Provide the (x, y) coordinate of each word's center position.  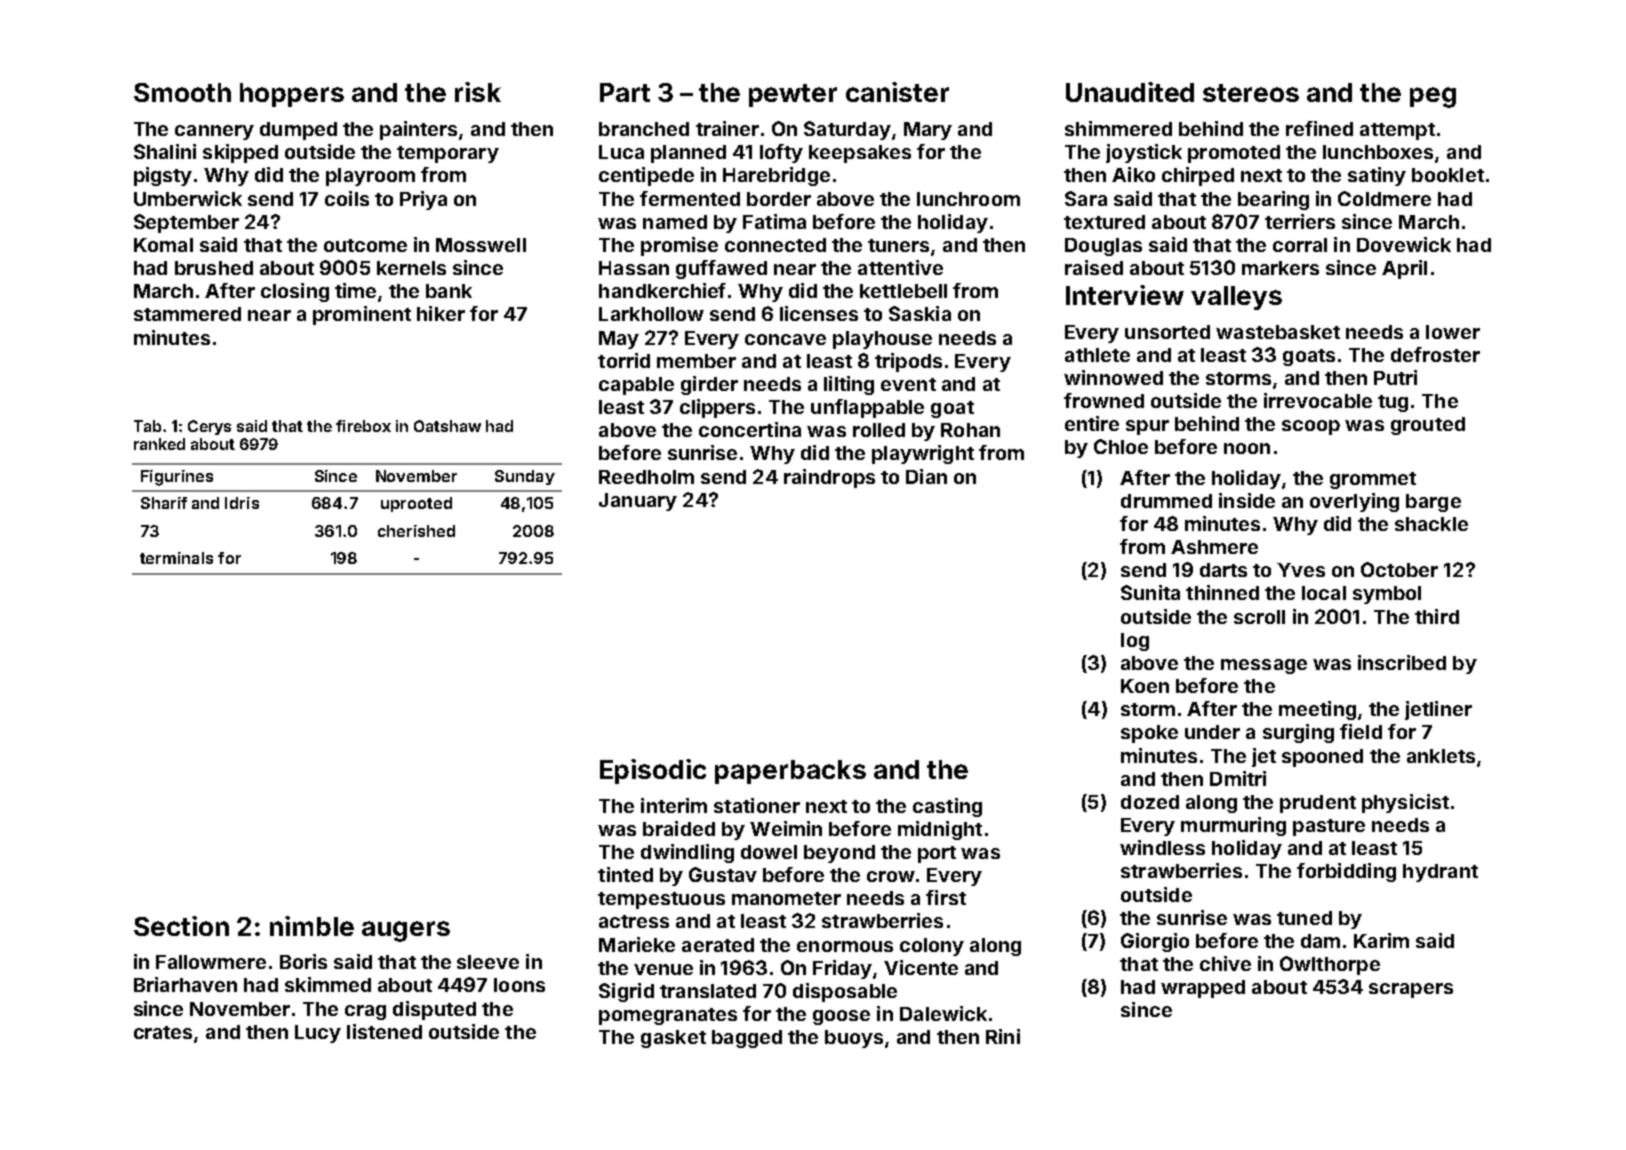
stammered (187, 314)
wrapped (1203, 989)
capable (636, 386)
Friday (842, 969)
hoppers (292, 95)
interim (674, 805)
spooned (1322, 758)
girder (709, 385)
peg (1433, 97)
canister (897, 92)
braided (679, 828)
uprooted (416, 504)
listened (384, 1031)
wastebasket (1278, 332)
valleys (1236, 298)
